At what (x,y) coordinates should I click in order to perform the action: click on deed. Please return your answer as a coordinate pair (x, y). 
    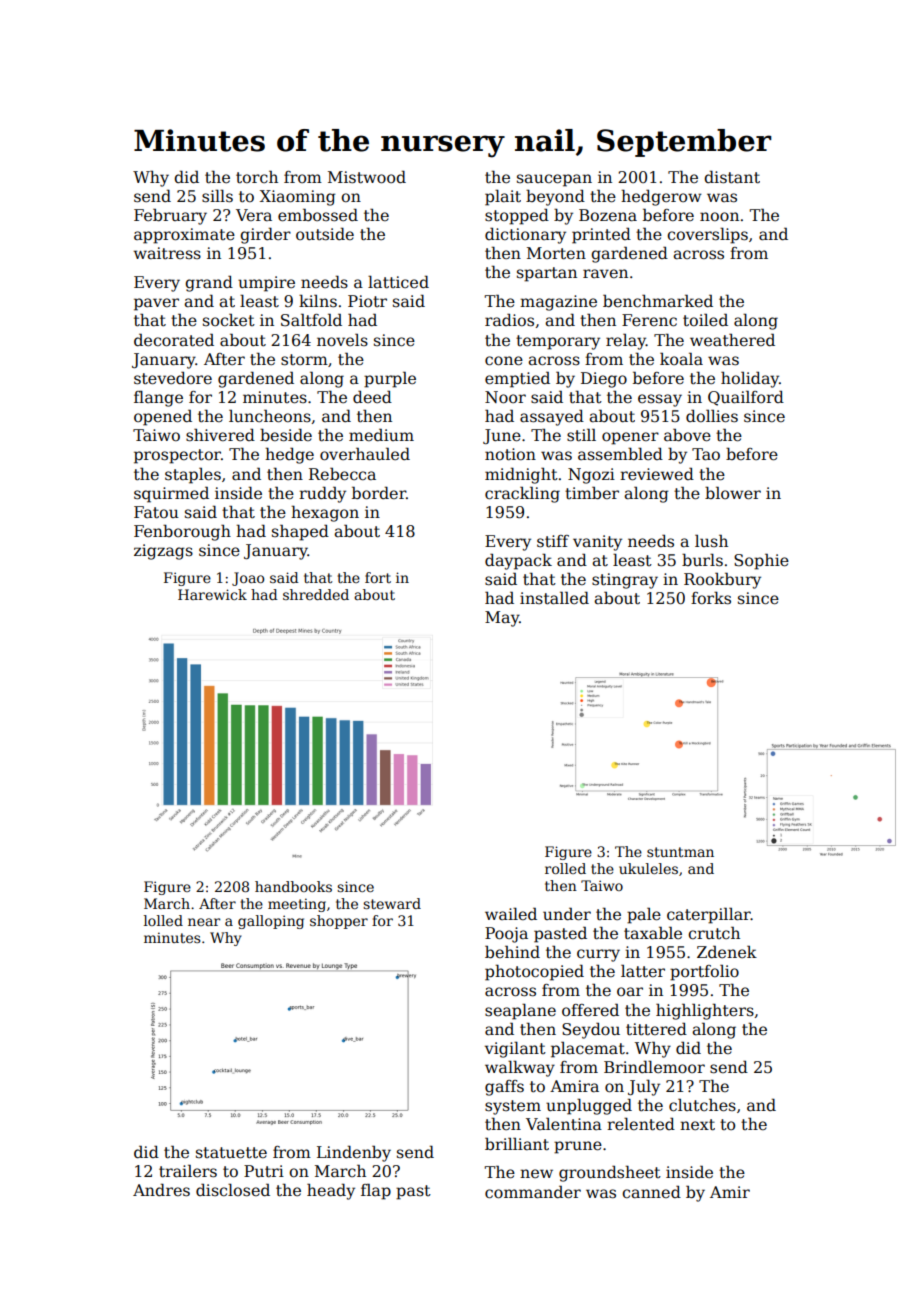
    Looking at the image, I should click on (372, 396).
